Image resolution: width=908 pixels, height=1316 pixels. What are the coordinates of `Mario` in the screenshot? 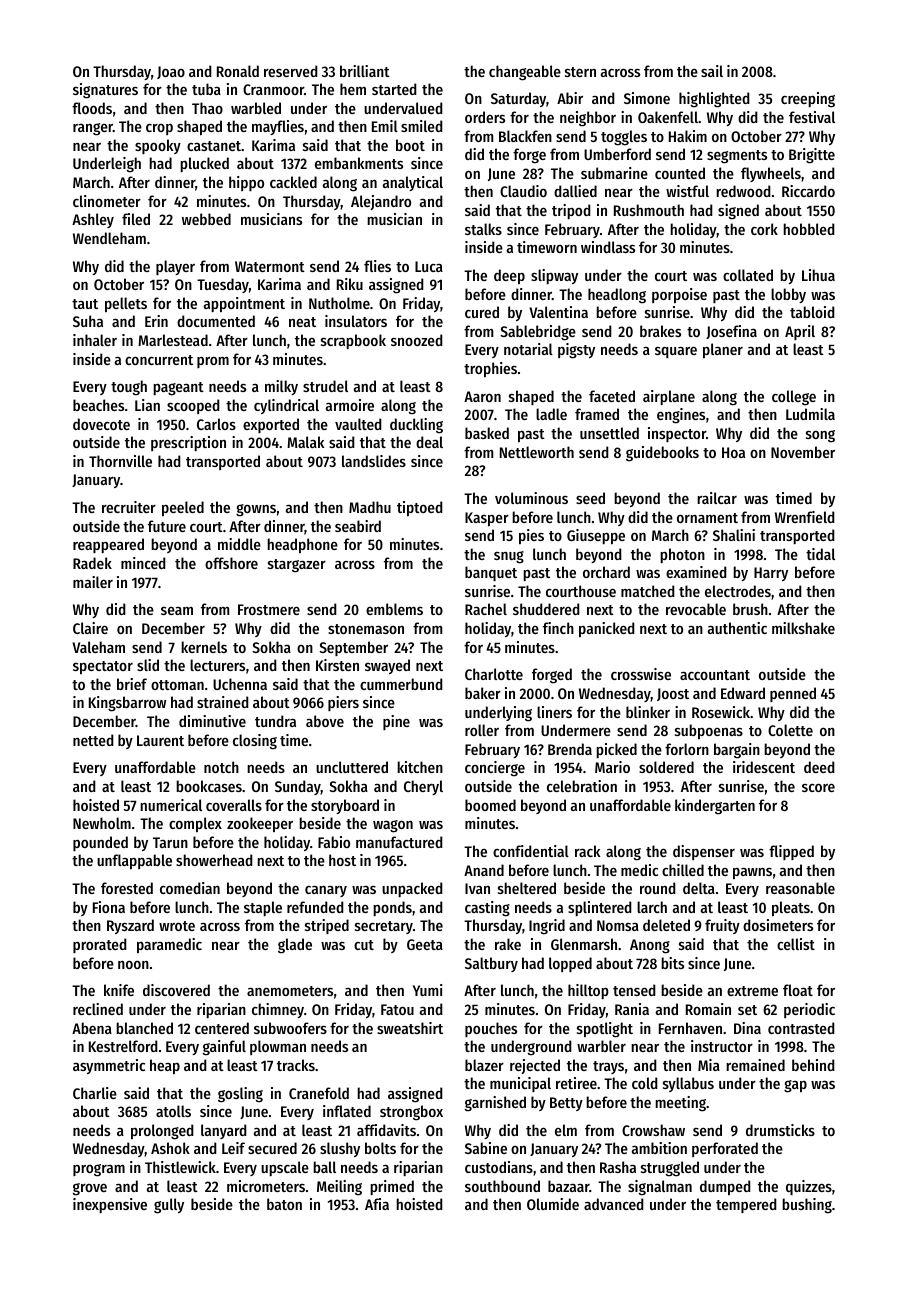 It's located at (612, 767).
